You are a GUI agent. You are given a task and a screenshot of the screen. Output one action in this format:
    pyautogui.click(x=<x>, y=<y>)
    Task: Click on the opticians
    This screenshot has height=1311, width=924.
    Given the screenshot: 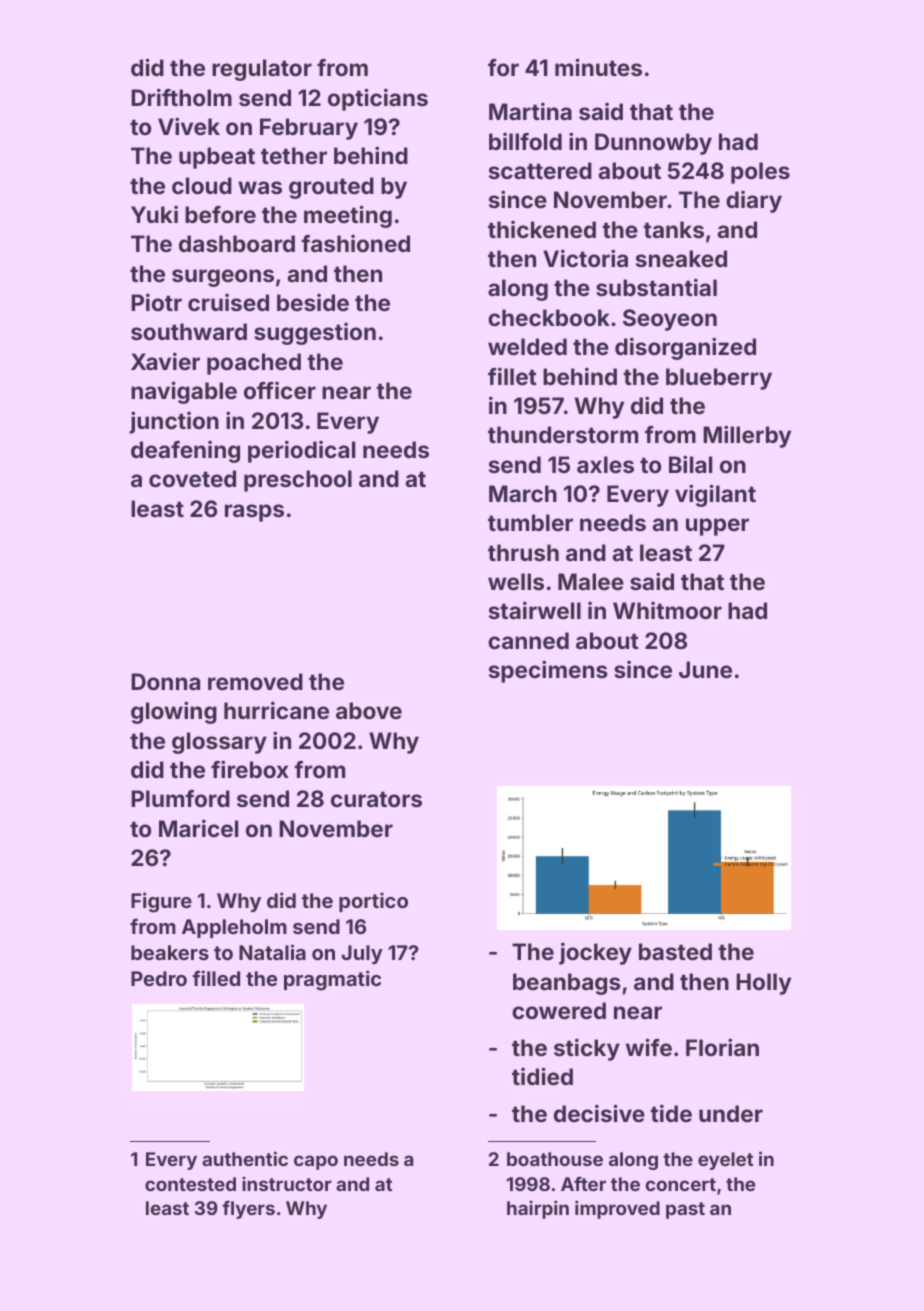 What is the action you would take?
    pyautogui.click(x=378, y=99)
